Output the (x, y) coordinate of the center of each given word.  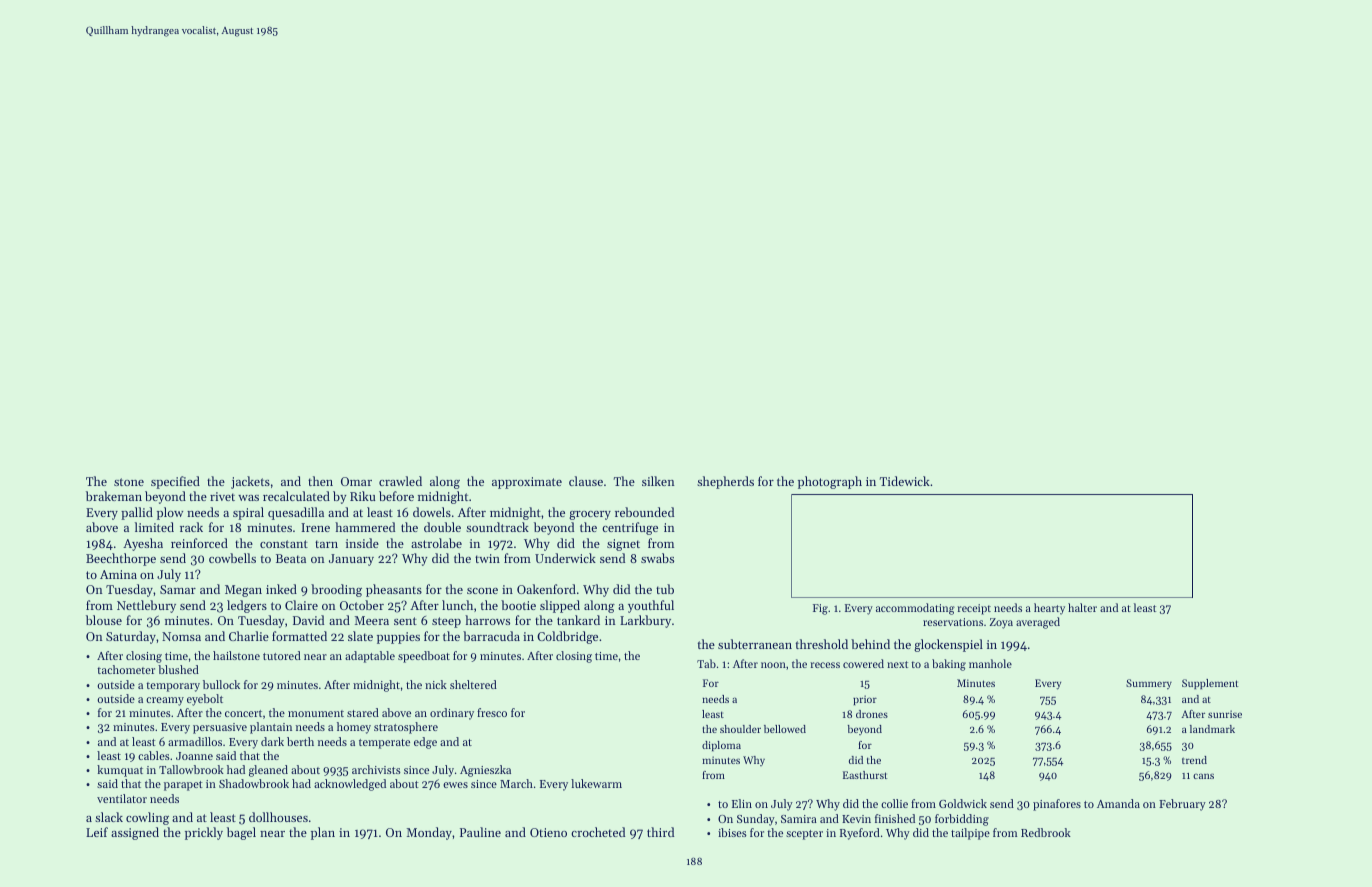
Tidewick (905, 481)
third (660, 832)
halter (1082, 607)
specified (175, 482)
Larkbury (645, 621)
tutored (282, 655)
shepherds (725, 482)
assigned (135, 833)
